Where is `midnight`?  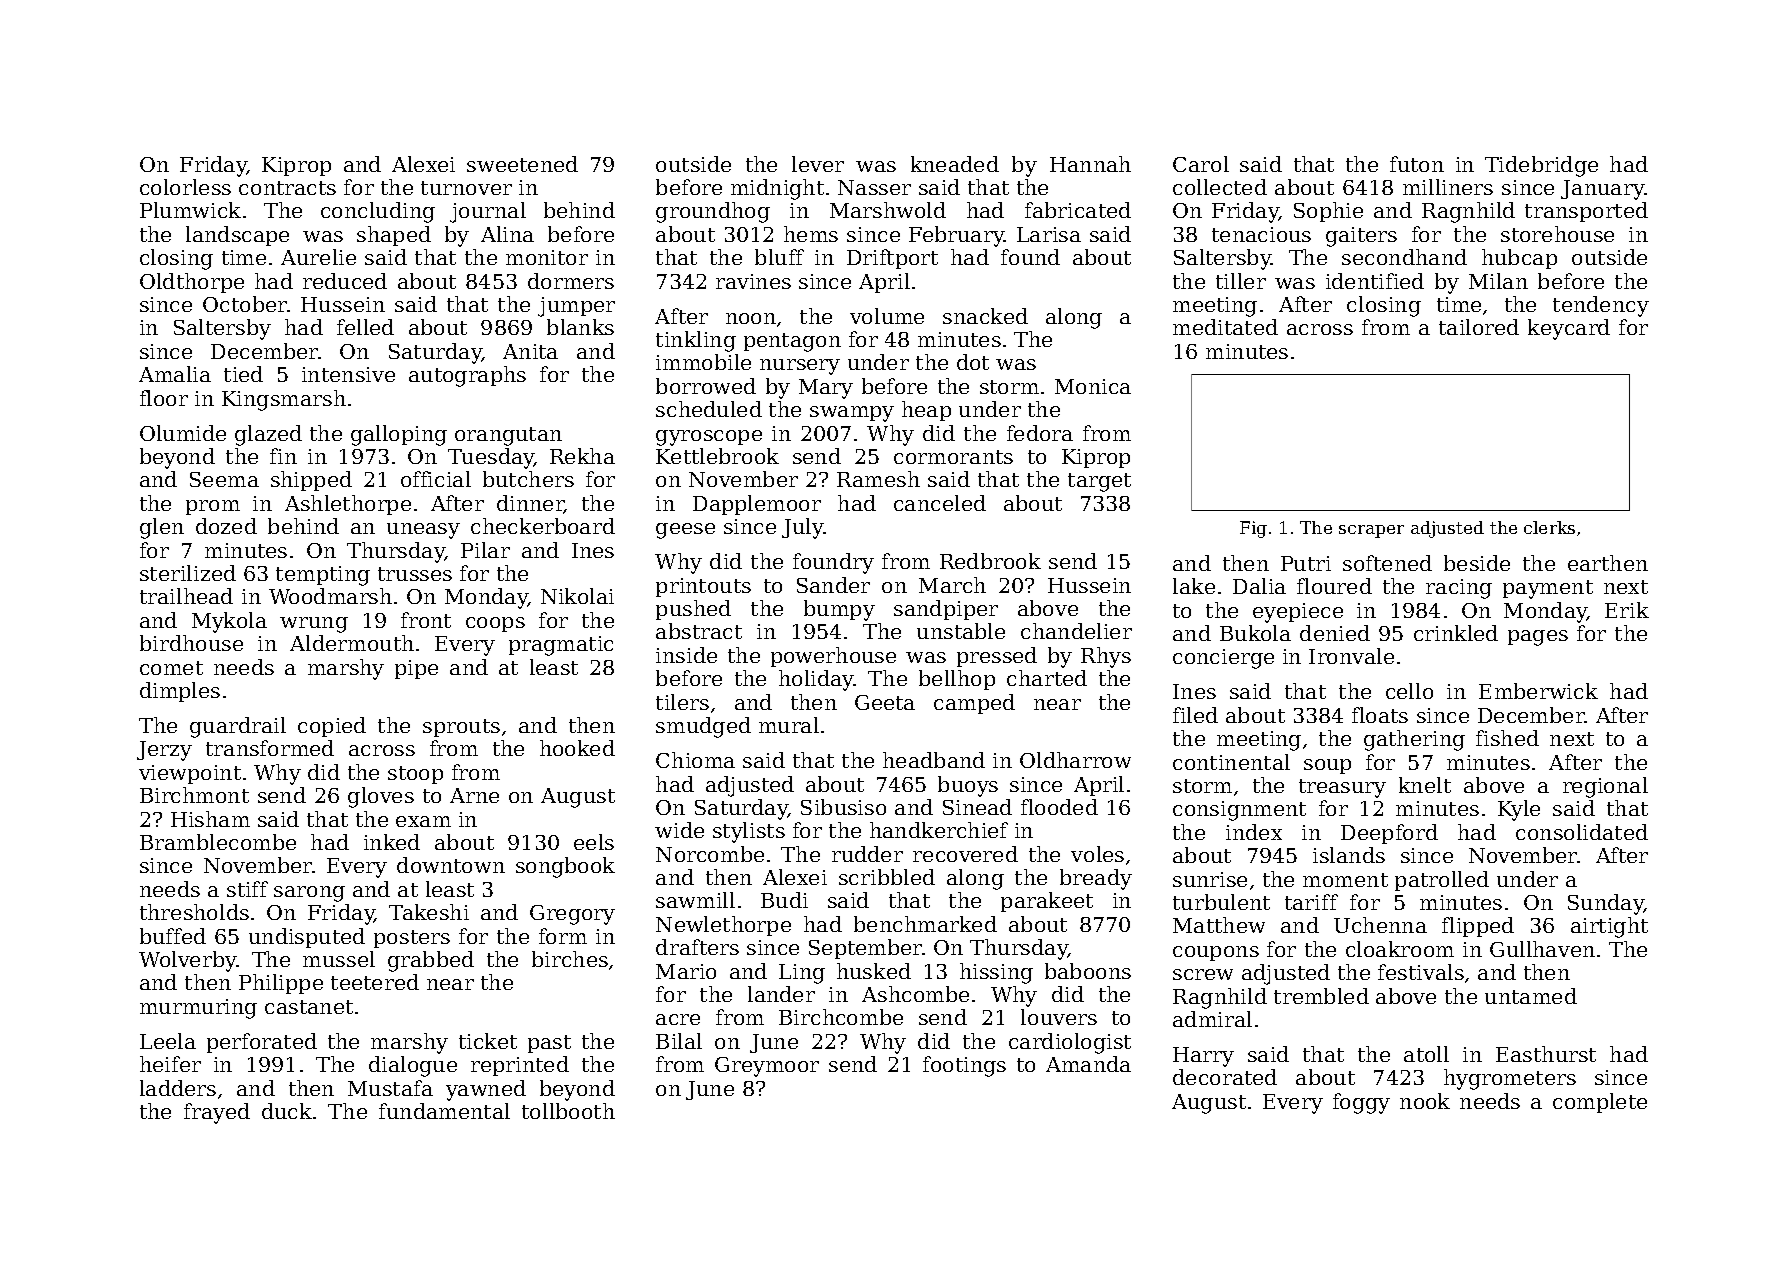 midnight is located at coordinates (777, 189).
